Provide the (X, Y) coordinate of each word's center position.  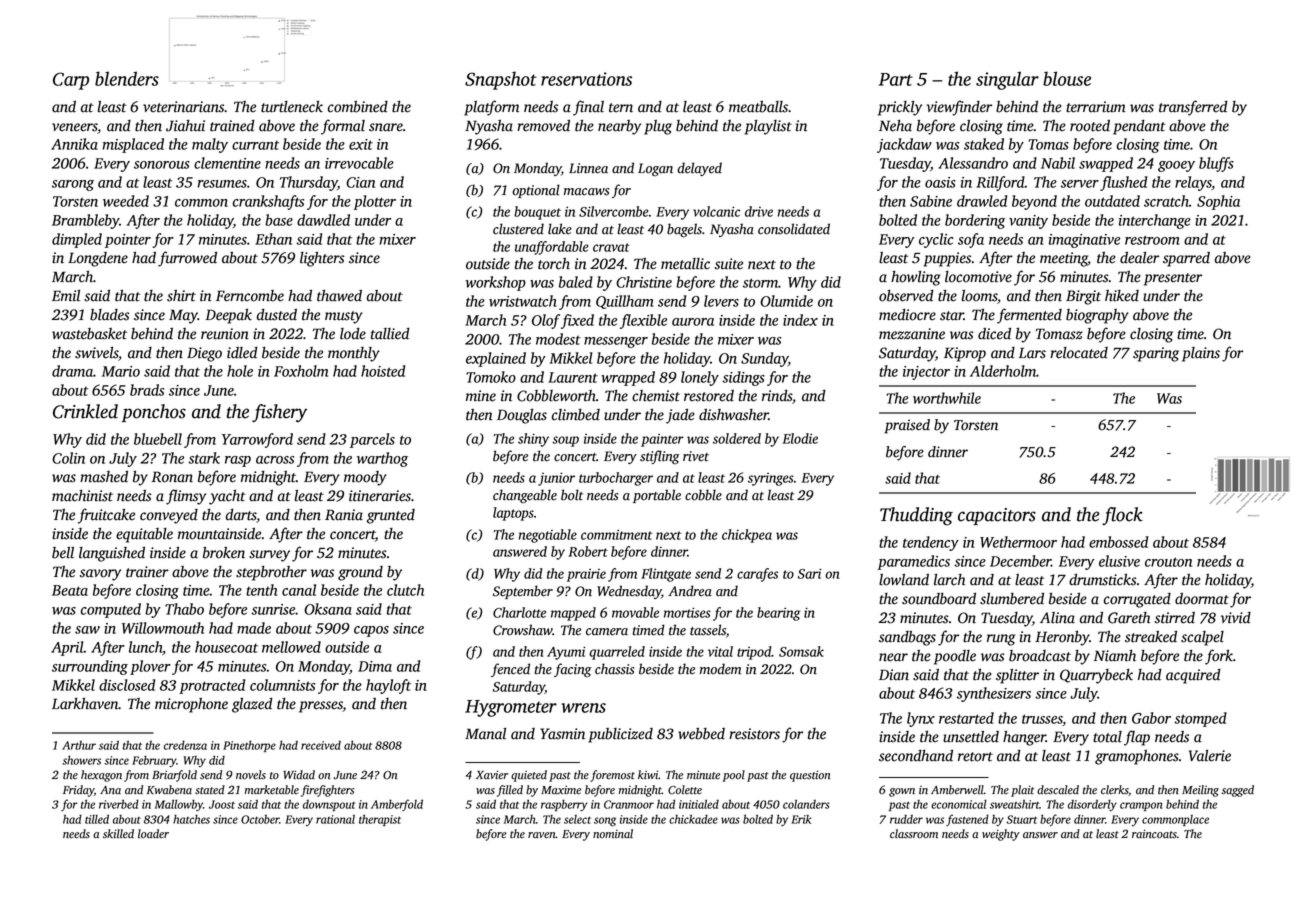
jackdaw (904, 145)
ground (360, 573)
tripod (754, 653)
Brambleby (85, 221)
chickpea (747, 536)
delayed (699, 169)
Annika (74, 144)
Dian (894, 675)
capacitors (997, 516)
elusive (1119, 561)
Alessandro (973, 163)
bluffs (1216, 164)
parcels (372, 440)
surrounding (90, 667)
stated (210, 790)
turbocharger (616, 479)
